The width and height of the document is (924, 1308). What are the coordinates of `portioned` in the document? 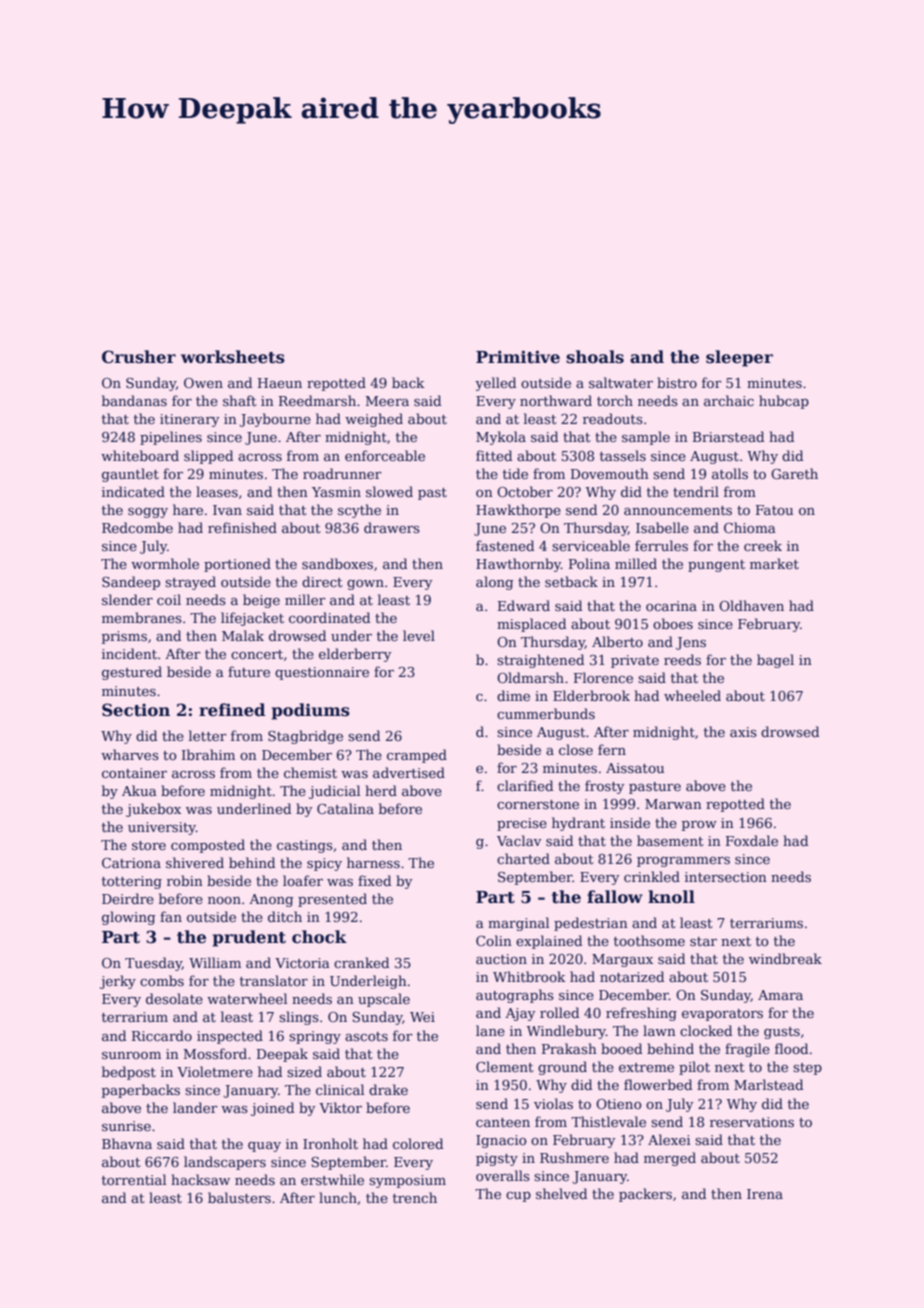 It's located at (237, 565).
